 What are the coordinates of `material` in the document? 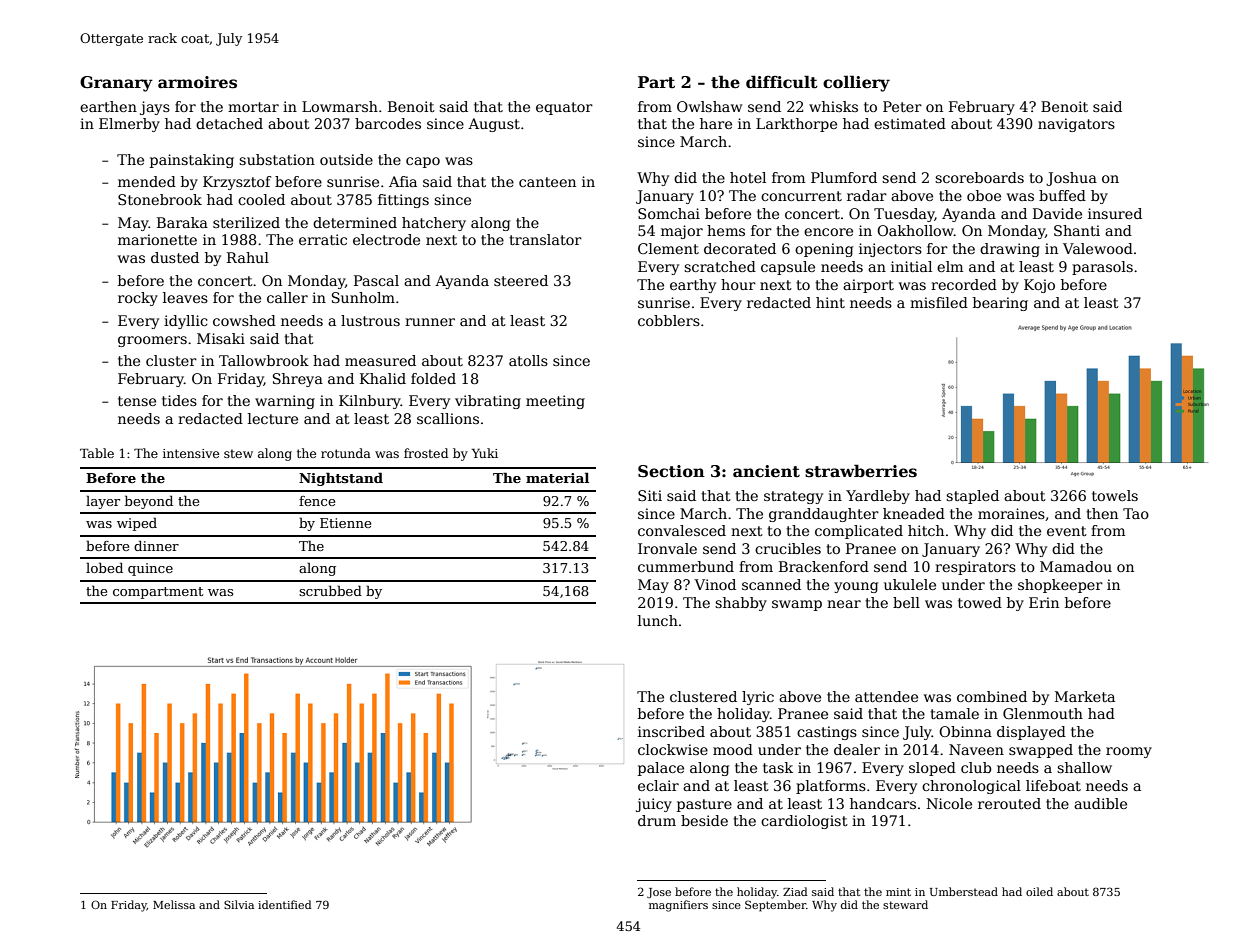 It's located at (557, 477).
